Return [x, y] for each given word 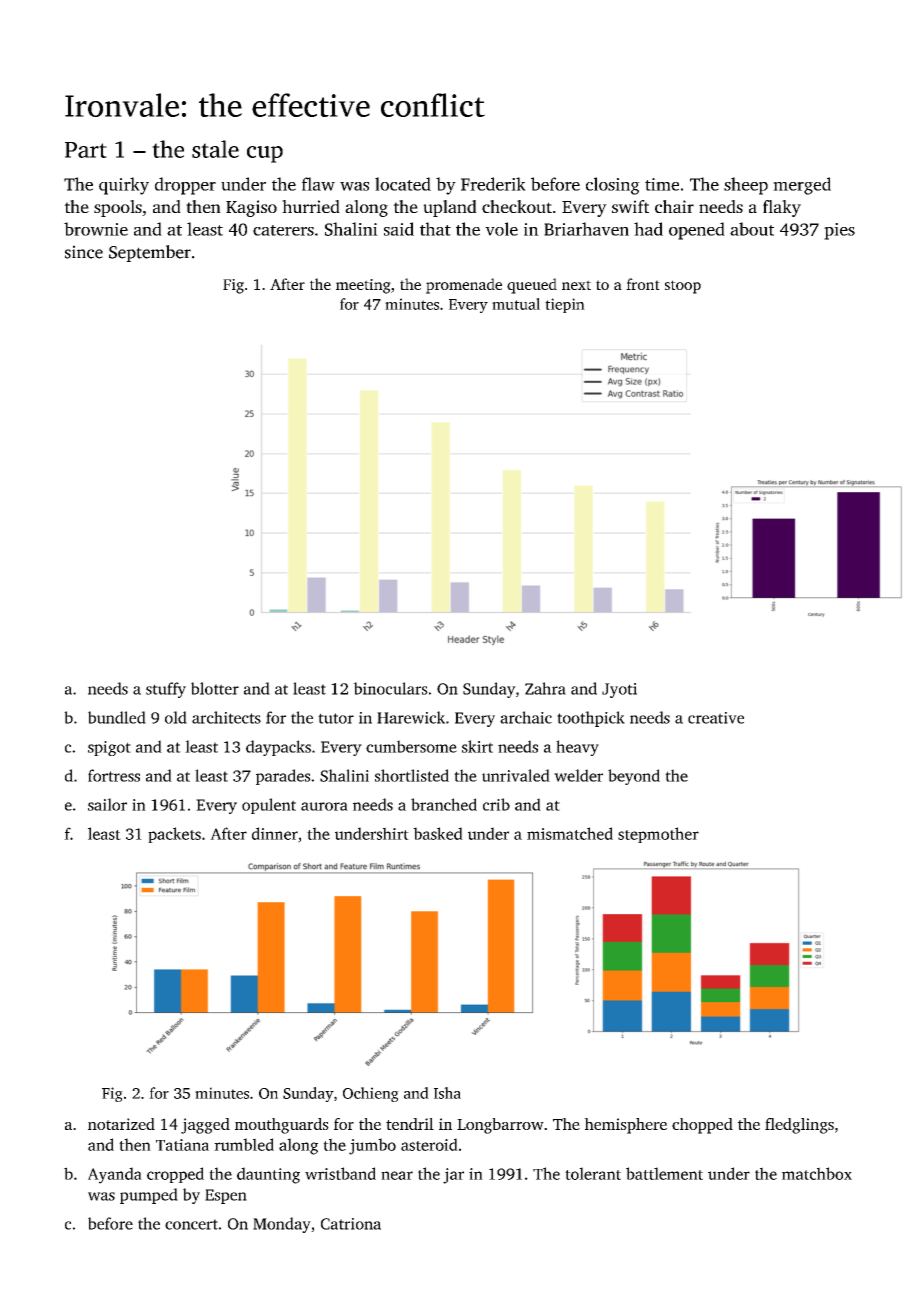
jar [453, 1176]
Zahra [545, 688]
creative [716, 718]
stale [215, 149]
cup [265, 154]
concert [191, 1224]
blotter [215, 688]
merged [802, 186]
